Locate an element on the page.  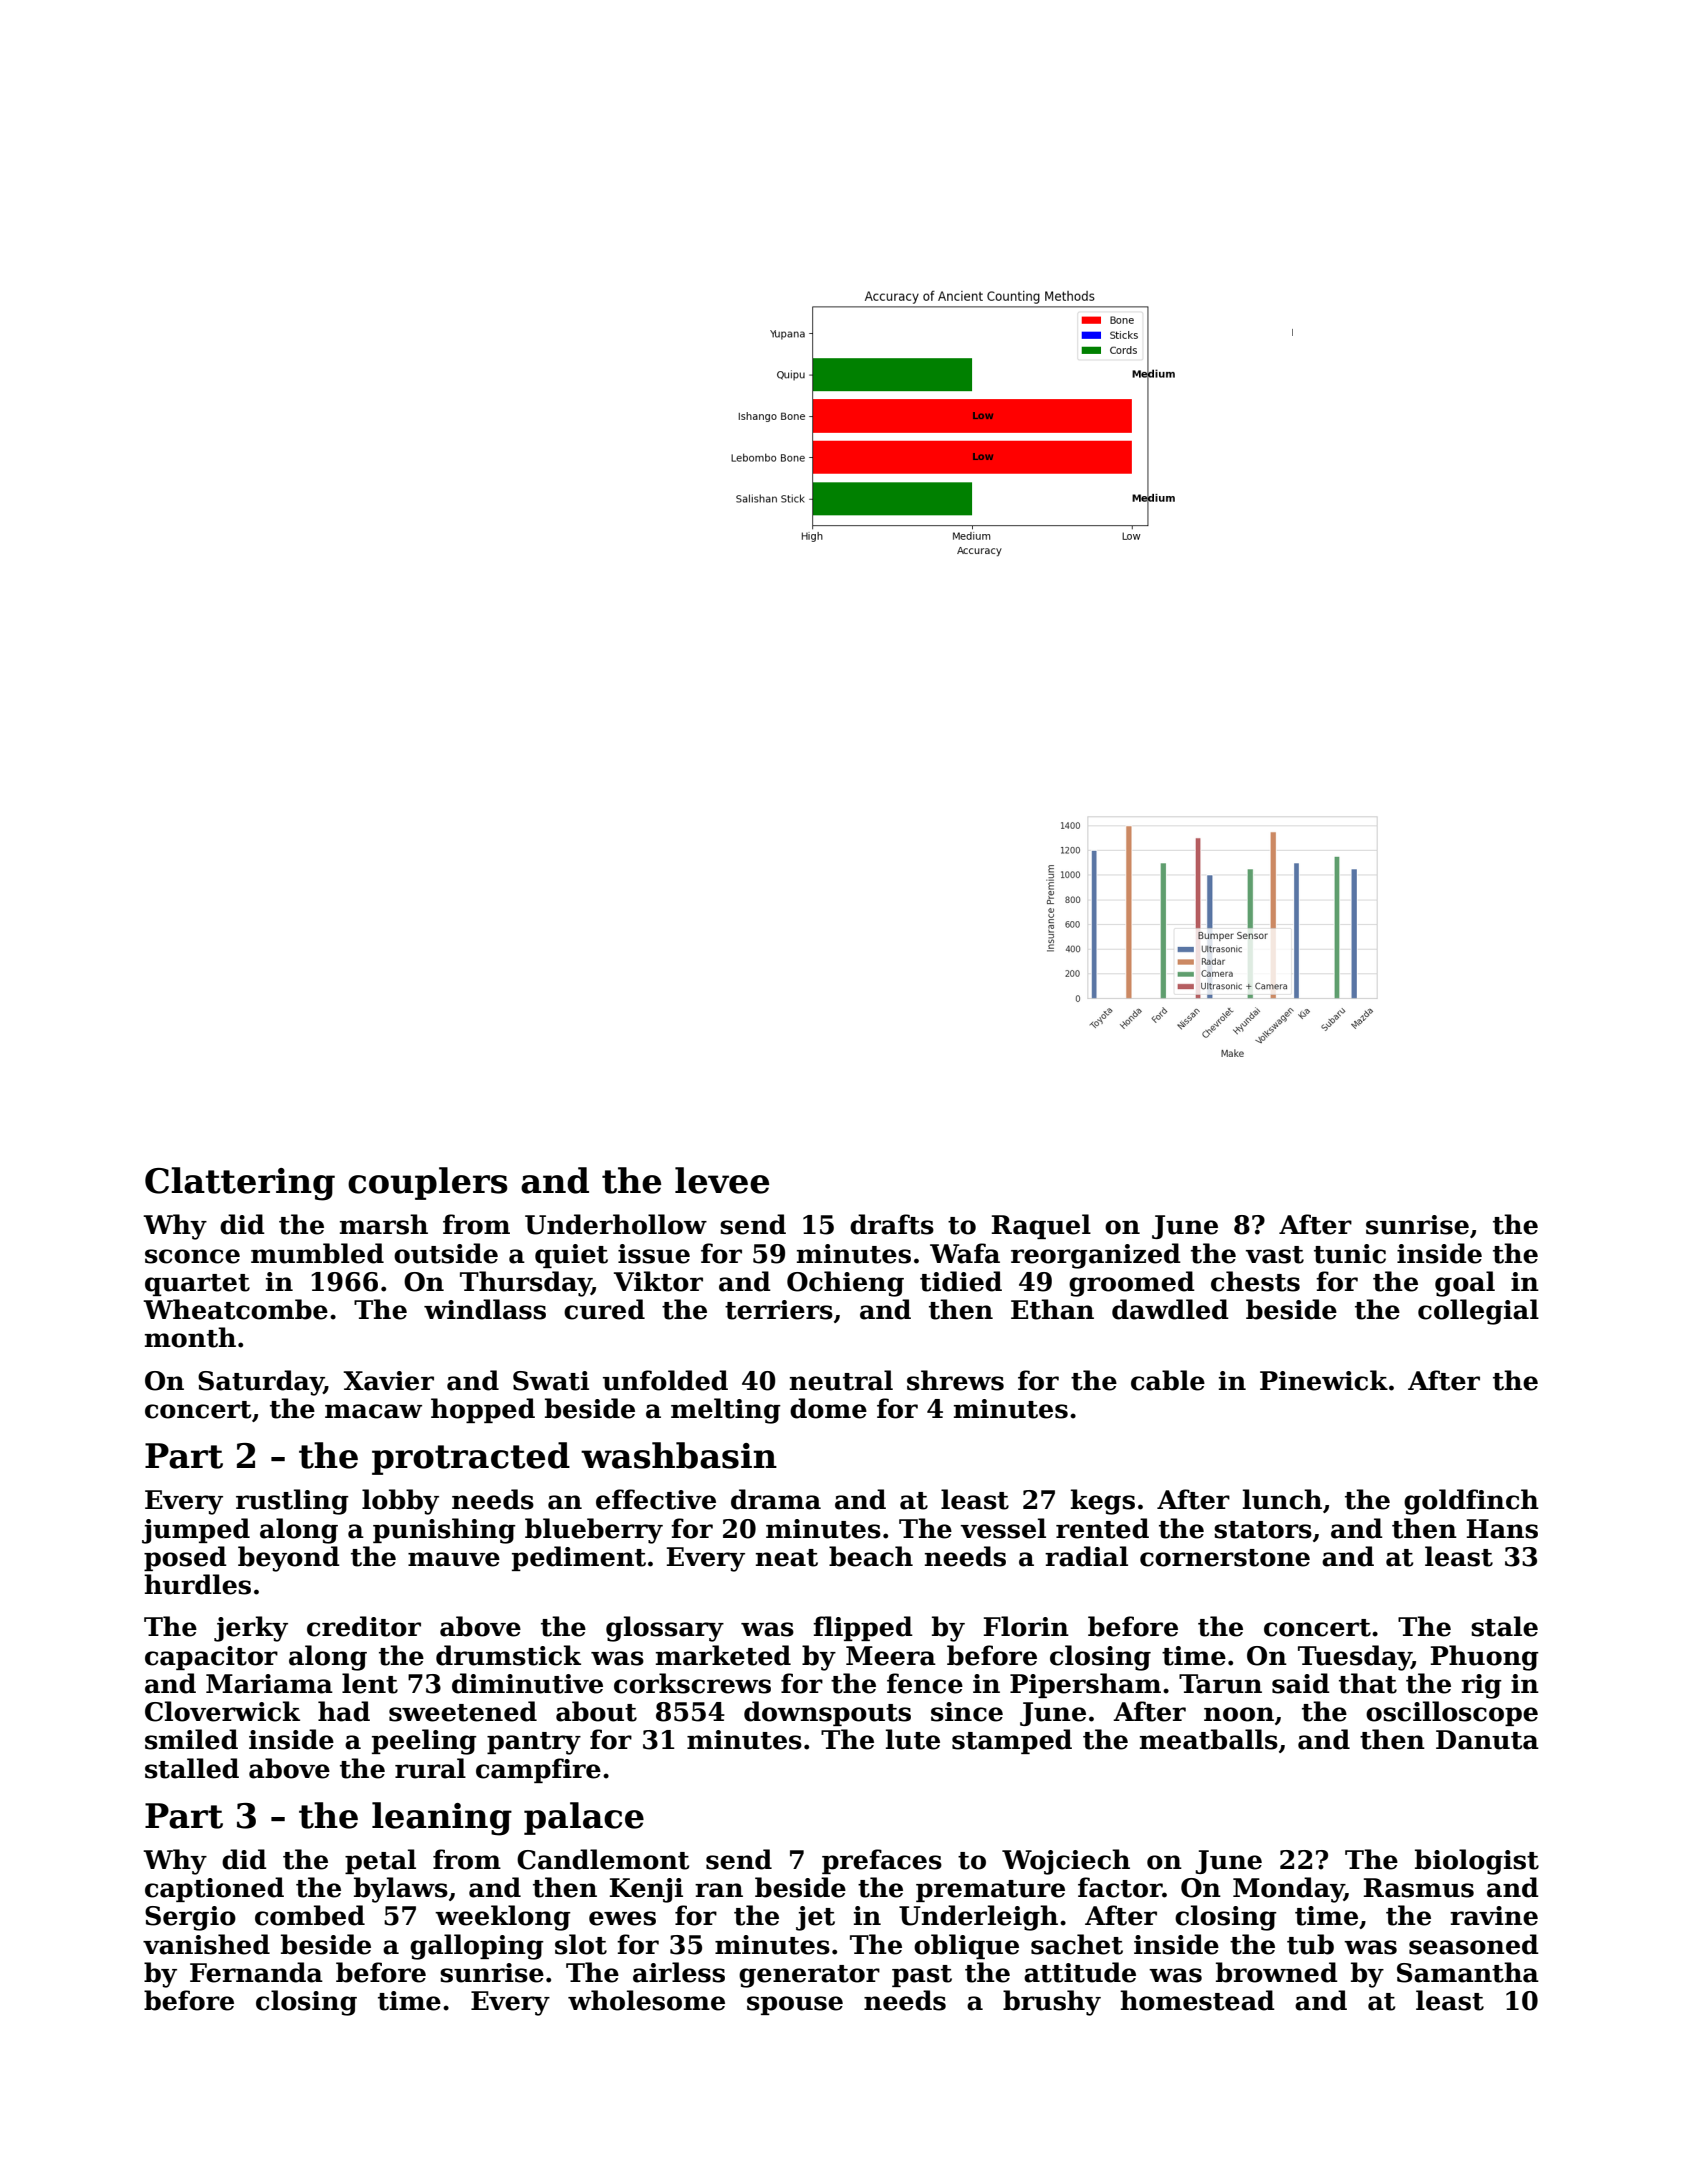
neat is located at coordinates (787, 1558).
